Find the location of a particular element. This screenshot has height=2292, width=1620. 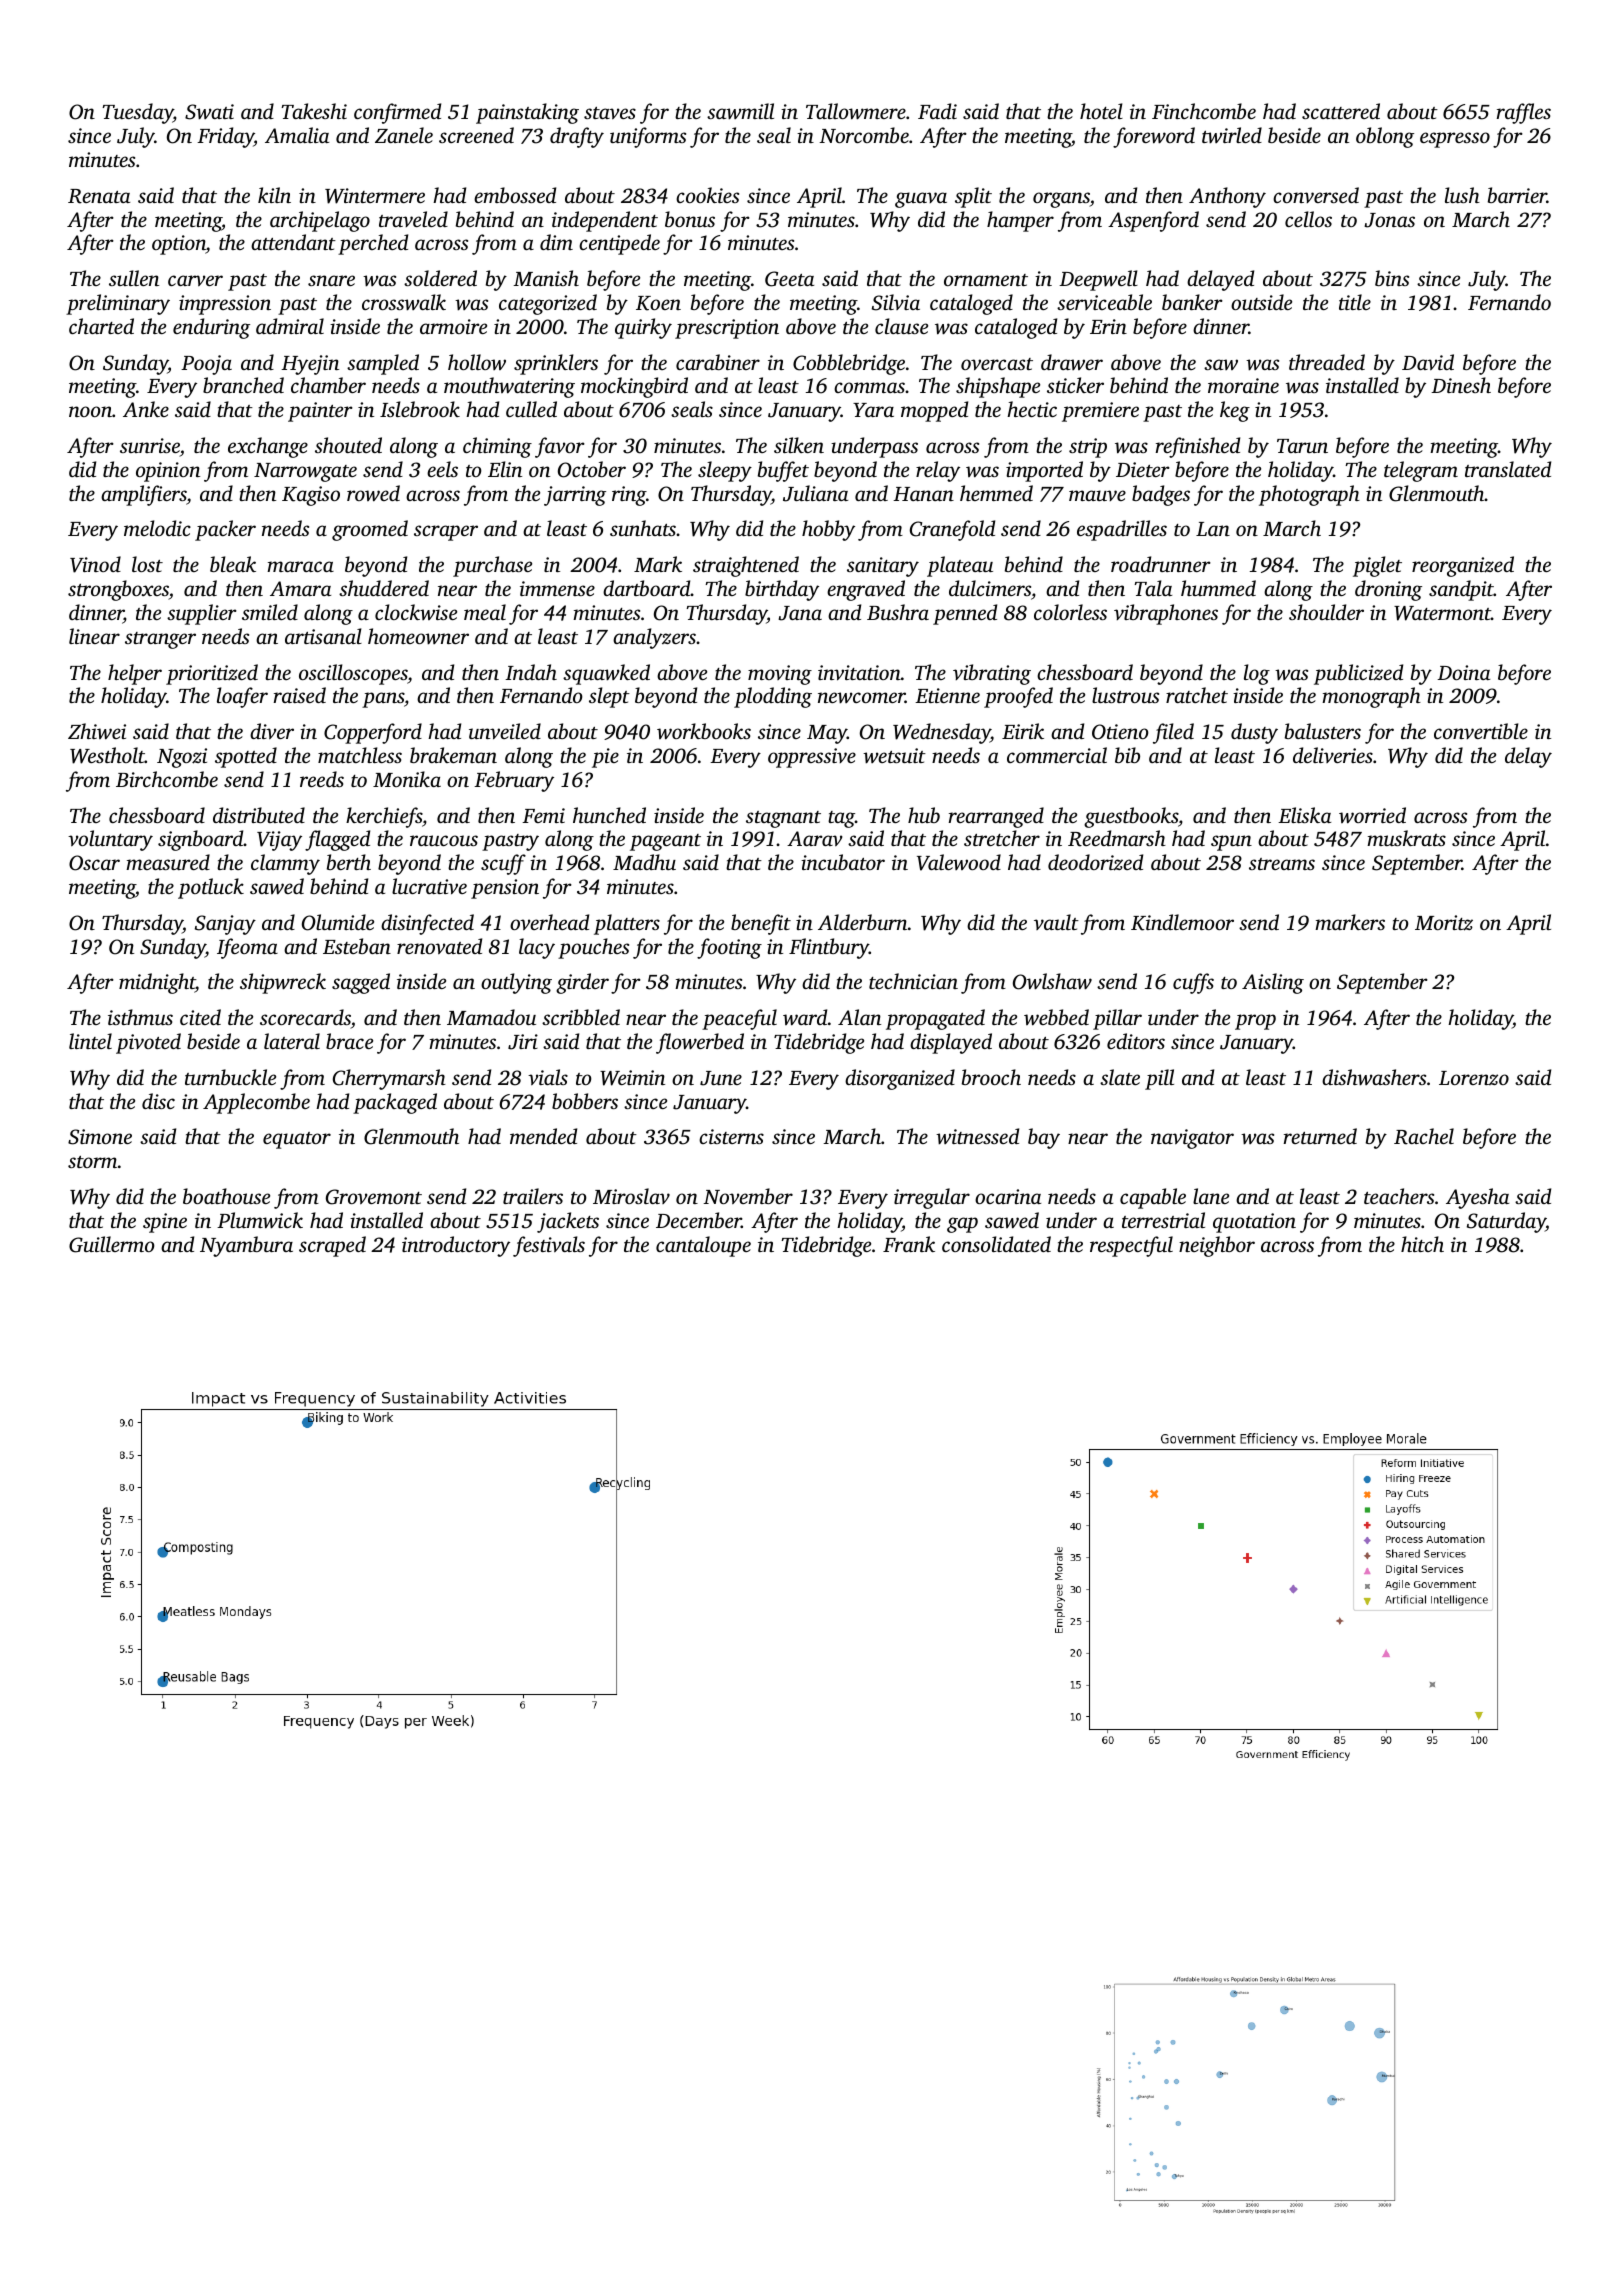

Tallowmere is located at coordinates (856, 111).
